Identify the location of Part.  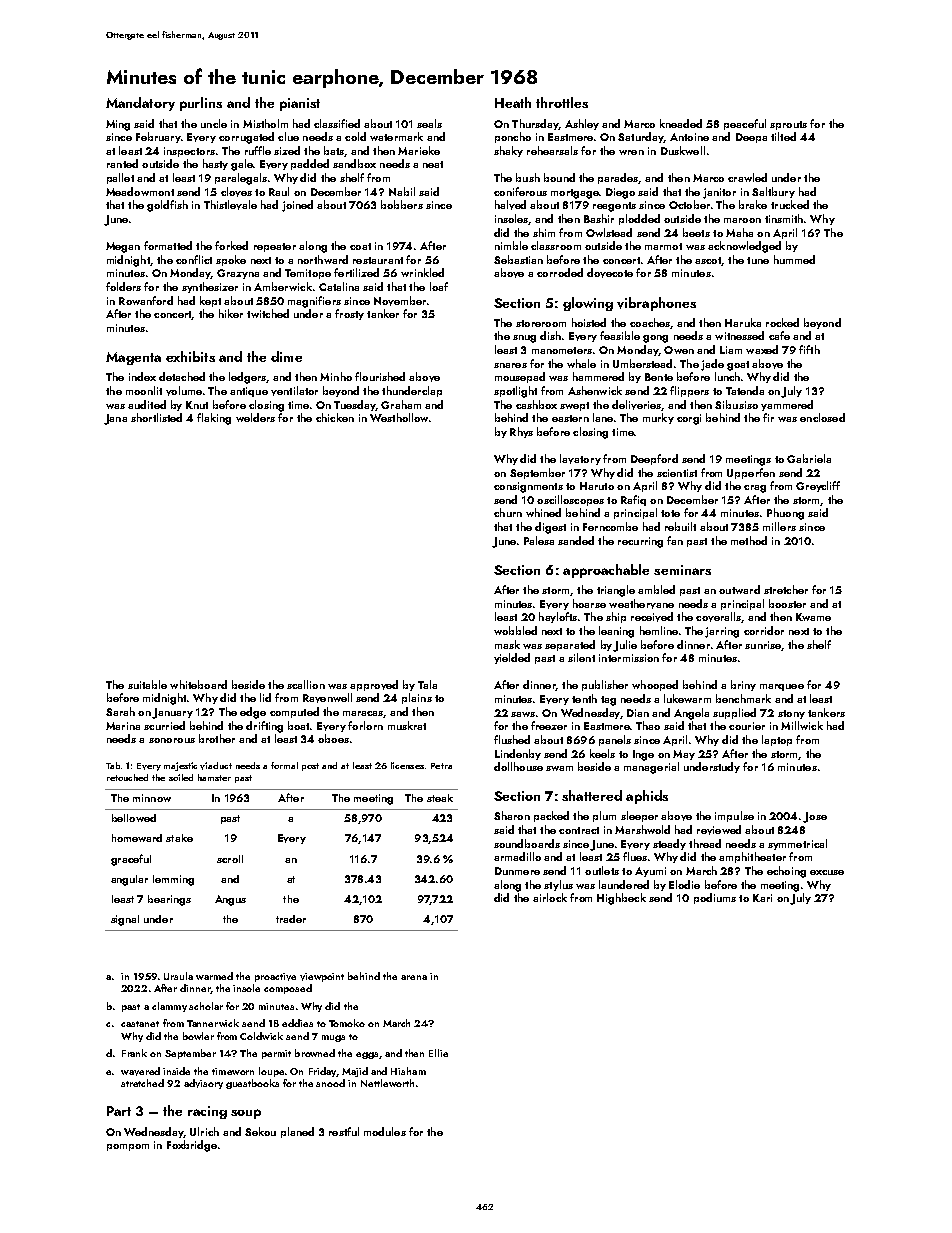
(119, 1111).
